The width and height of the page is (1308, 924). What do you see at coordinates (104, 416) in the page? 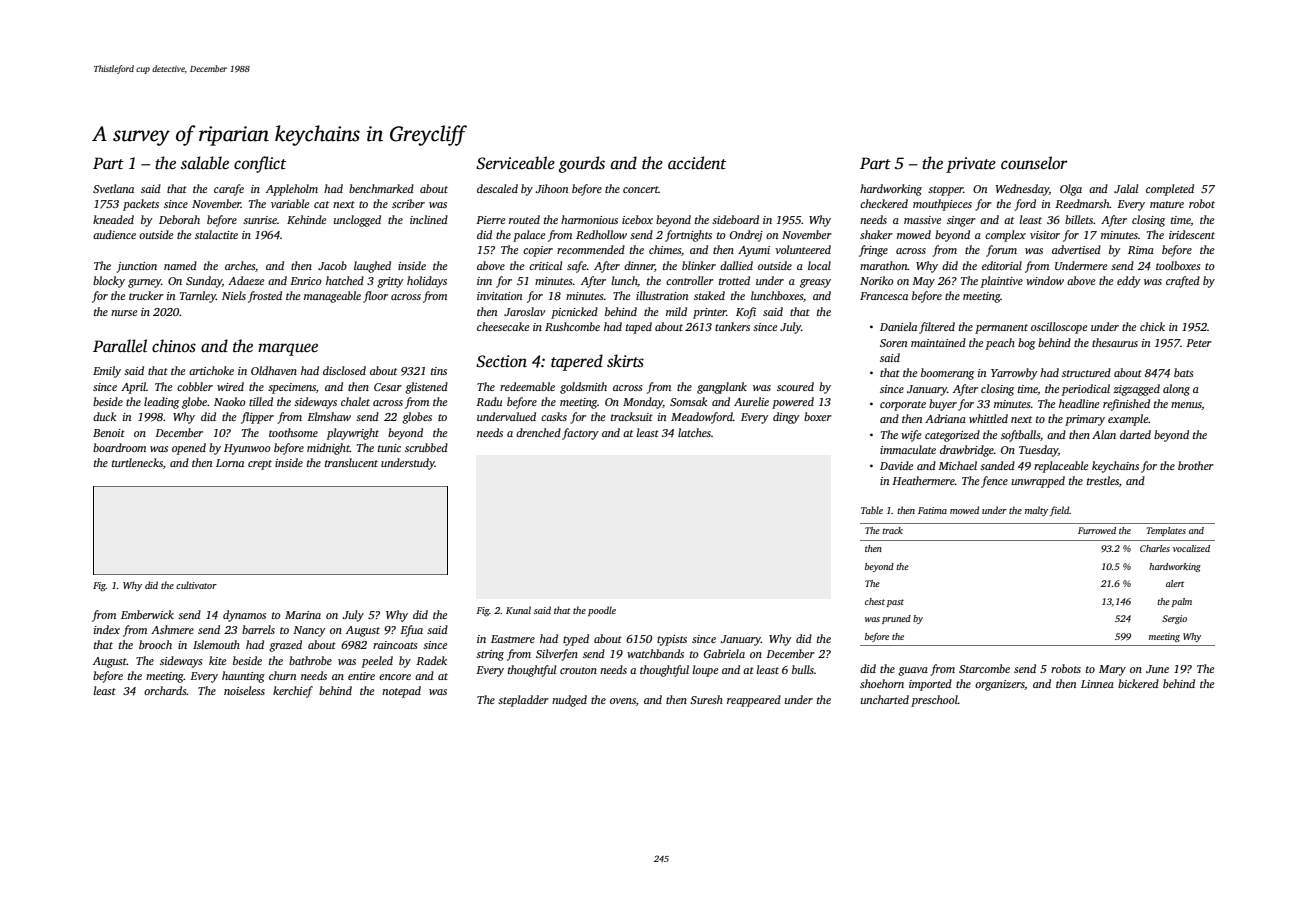
I see `duck` at bounding box center [104, 416].
